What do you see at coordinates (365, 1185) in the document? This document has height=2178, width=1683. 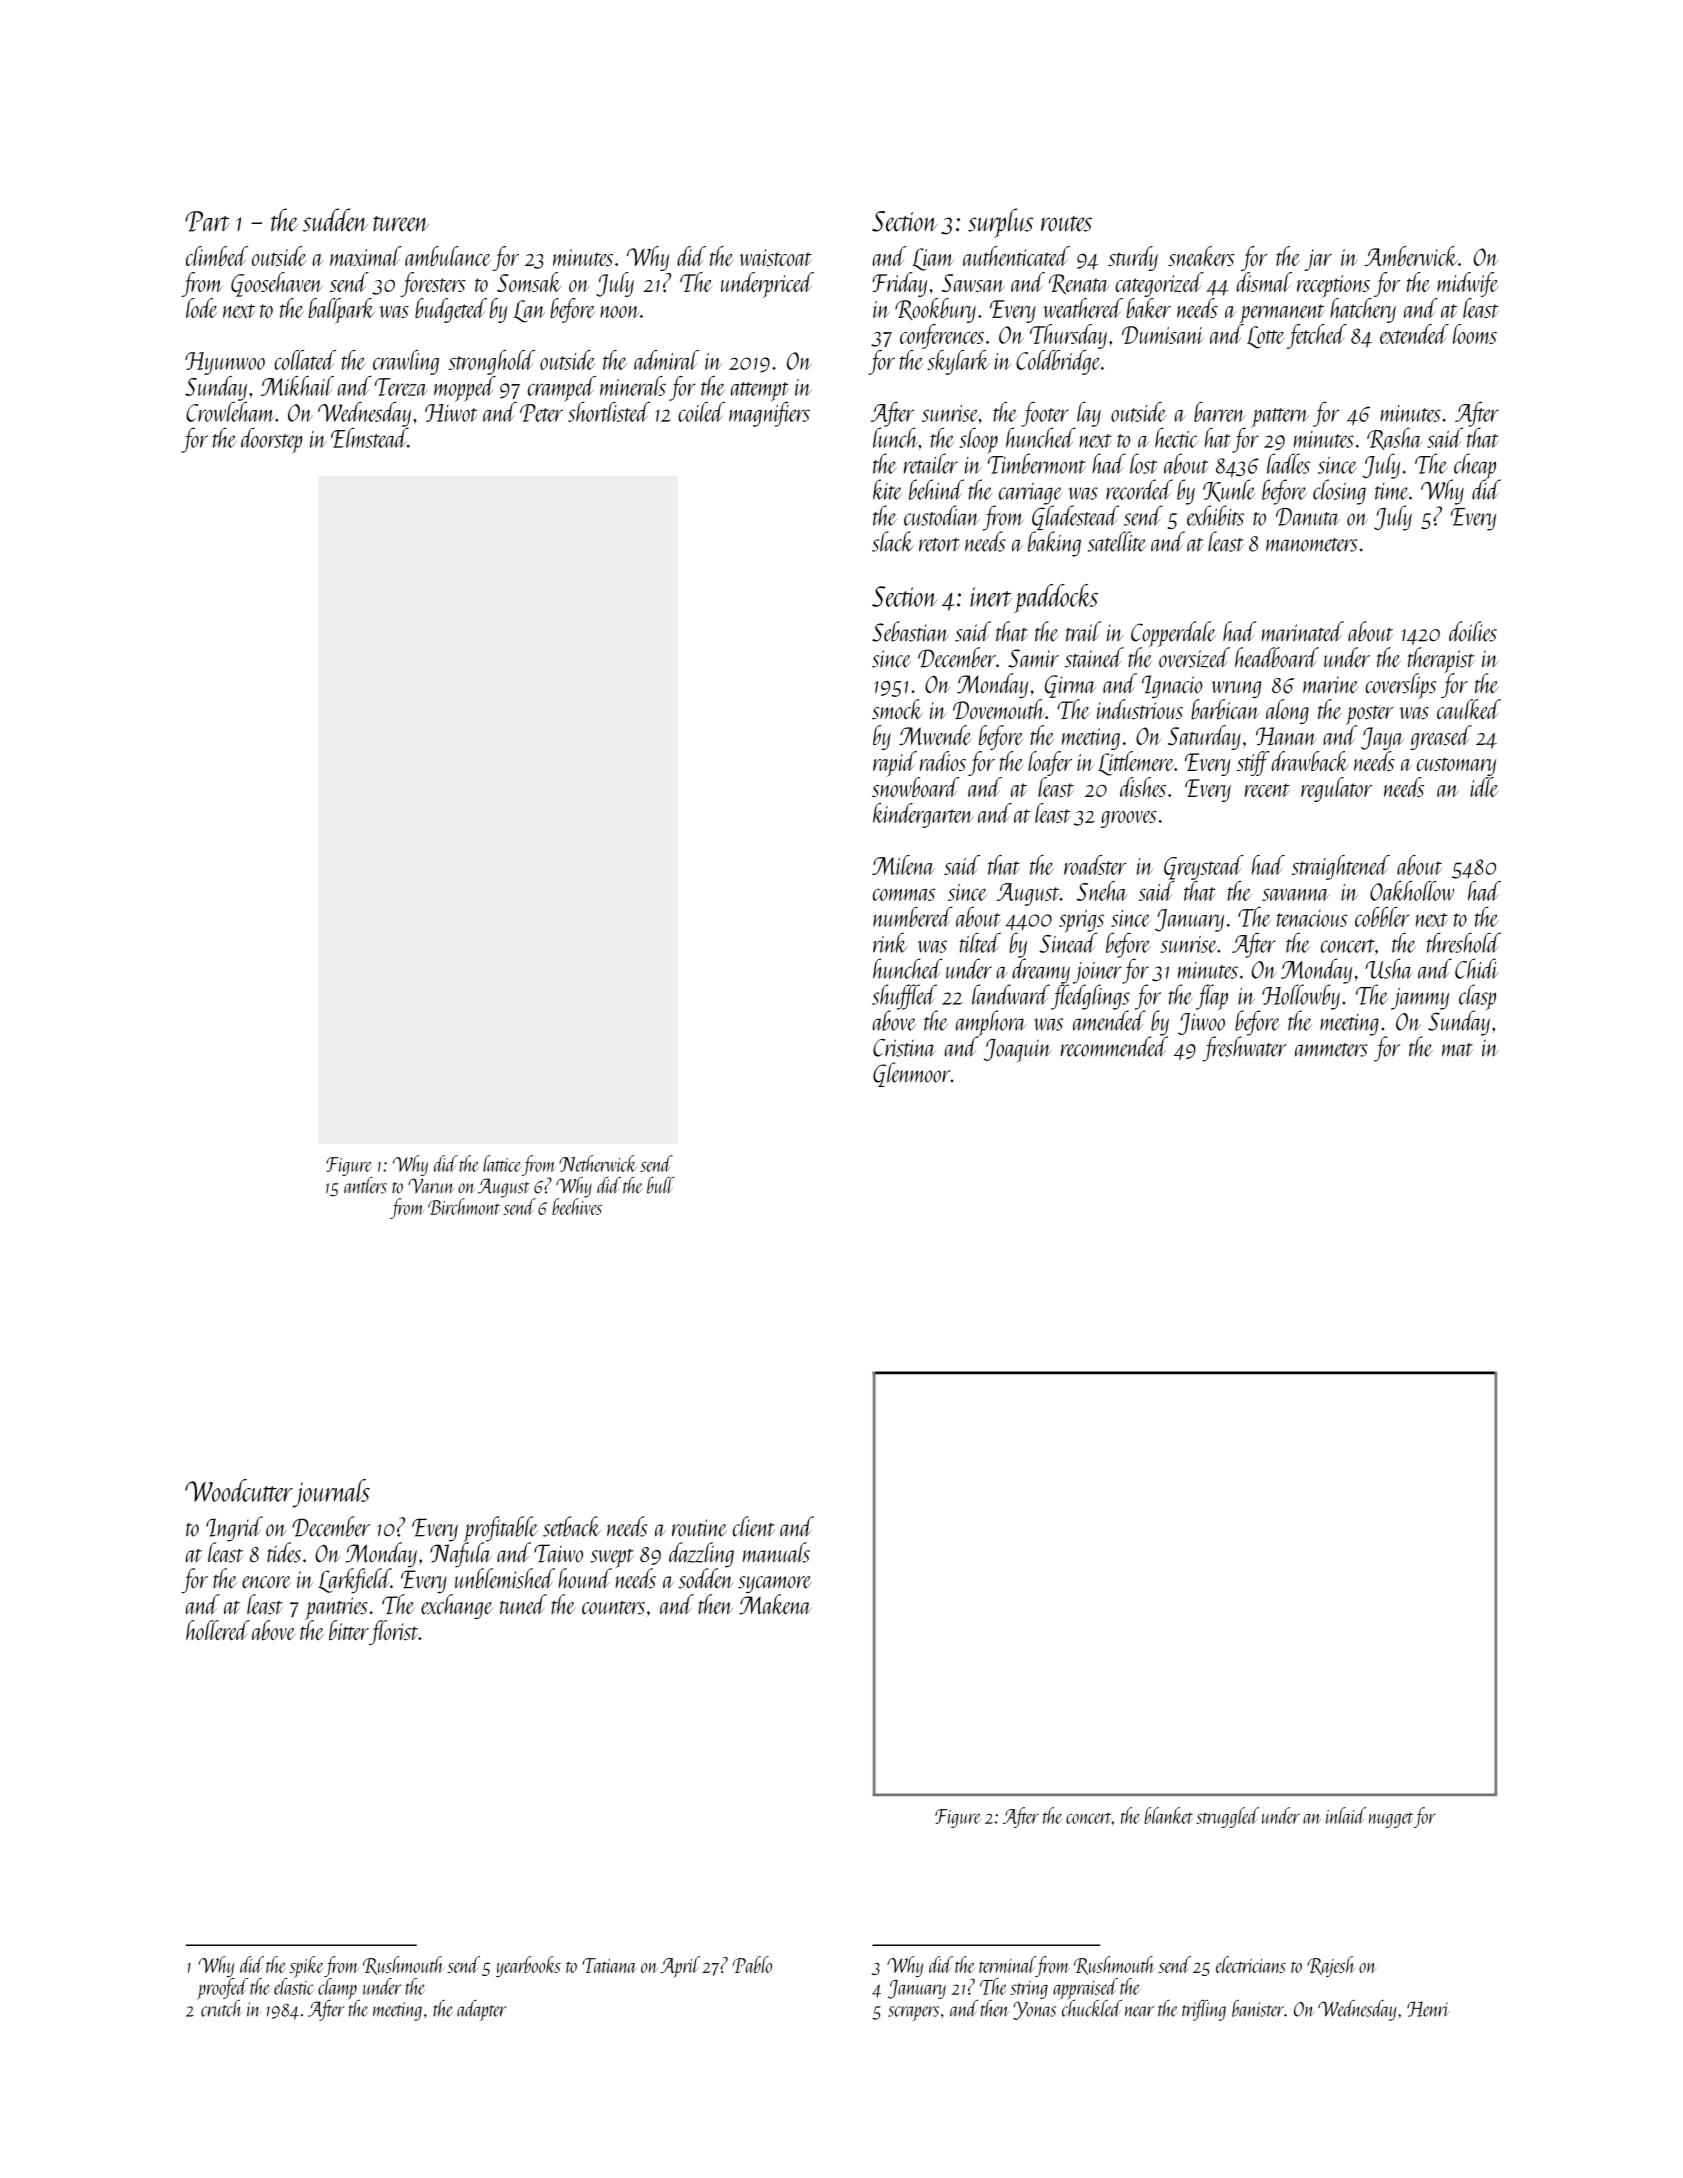 I see `antlers` at bounding box center [365, 1185].
